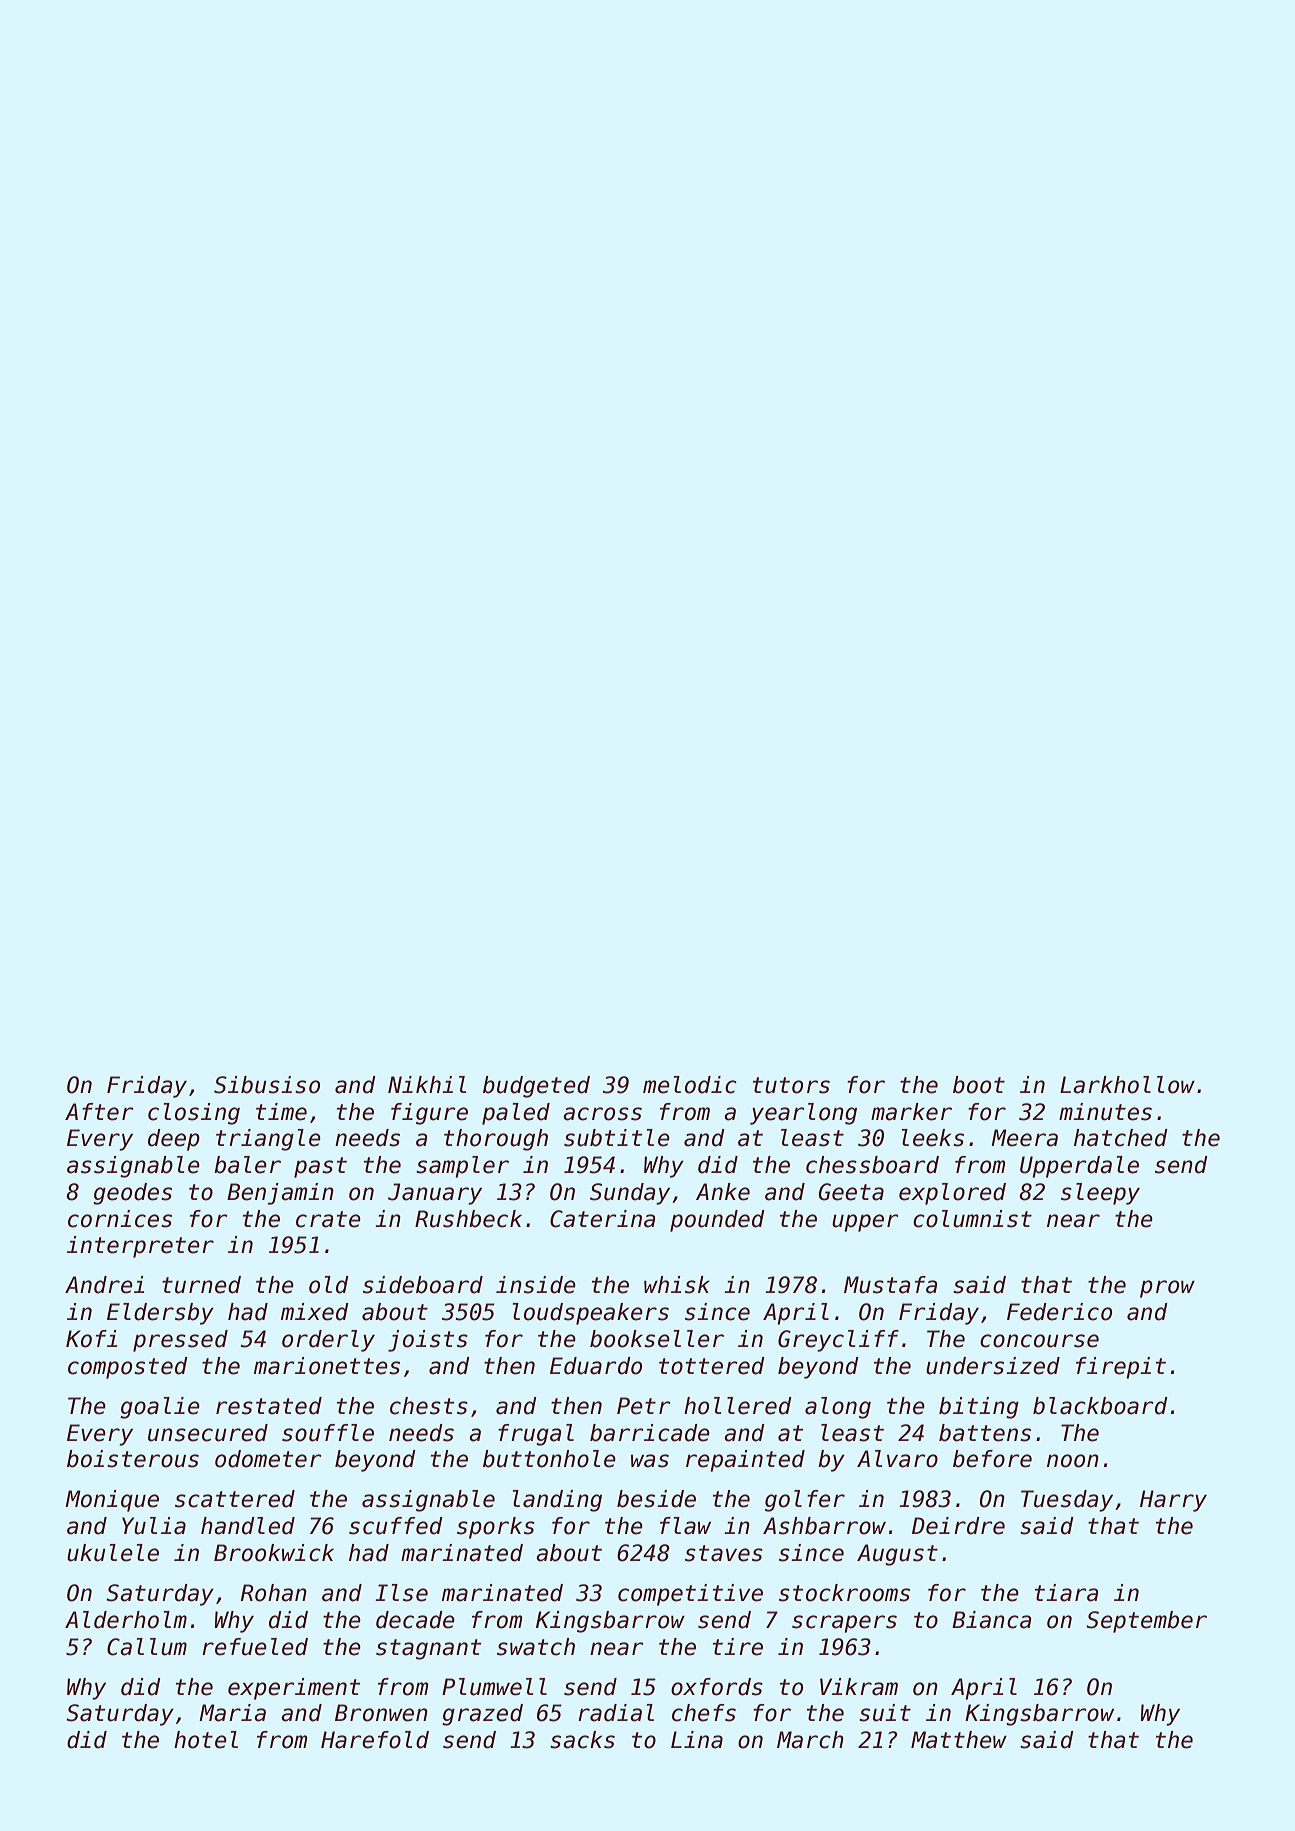 Image resolution: width=1295 pixels, height=1831 pixels. What do you see at coordinates (582, 1740) in the screenshot?
I see `sacks` at bounding box center [582, 1740].
